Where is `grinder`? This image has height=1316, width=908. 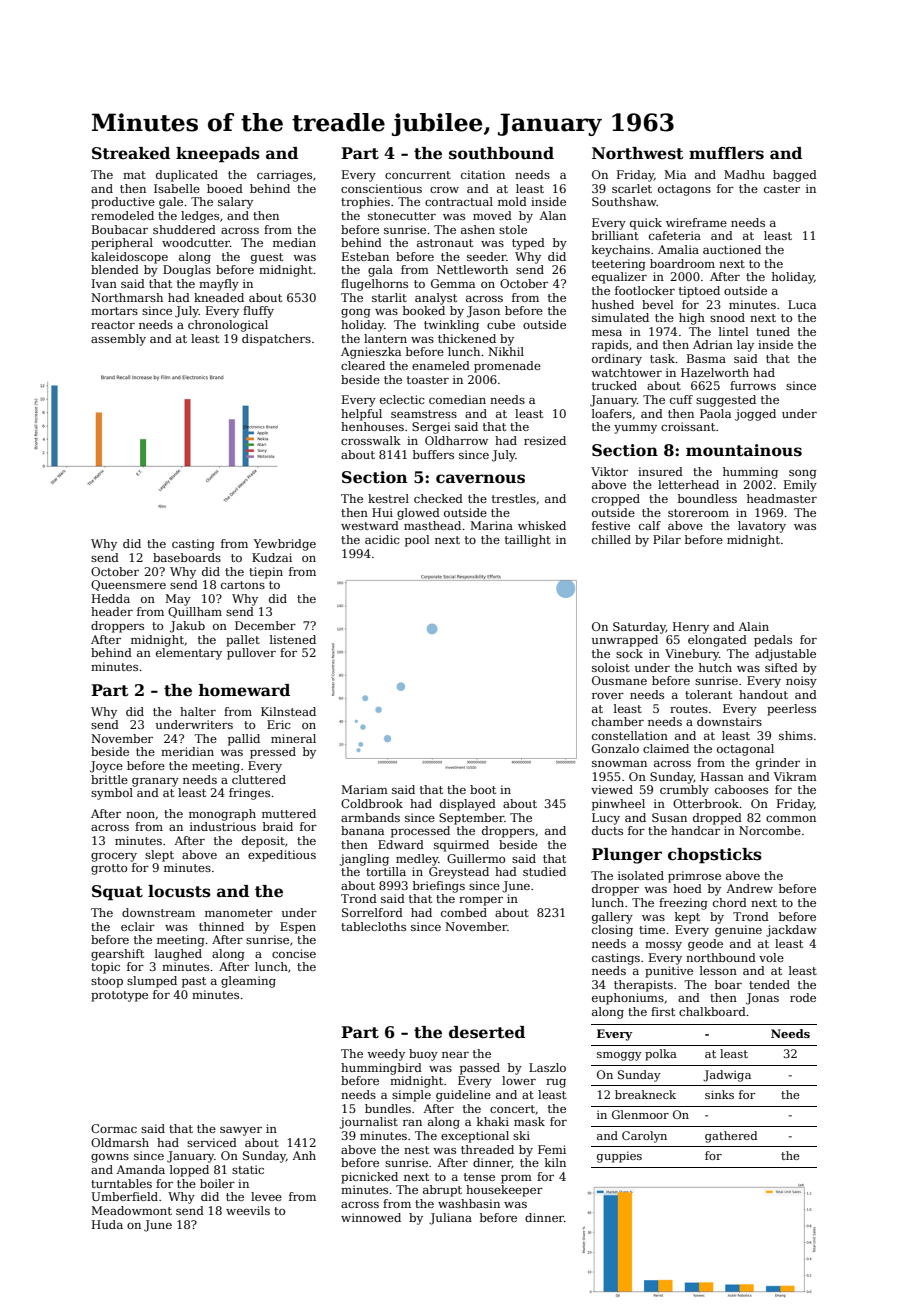 grinder is located at coordinates (778, 764).
